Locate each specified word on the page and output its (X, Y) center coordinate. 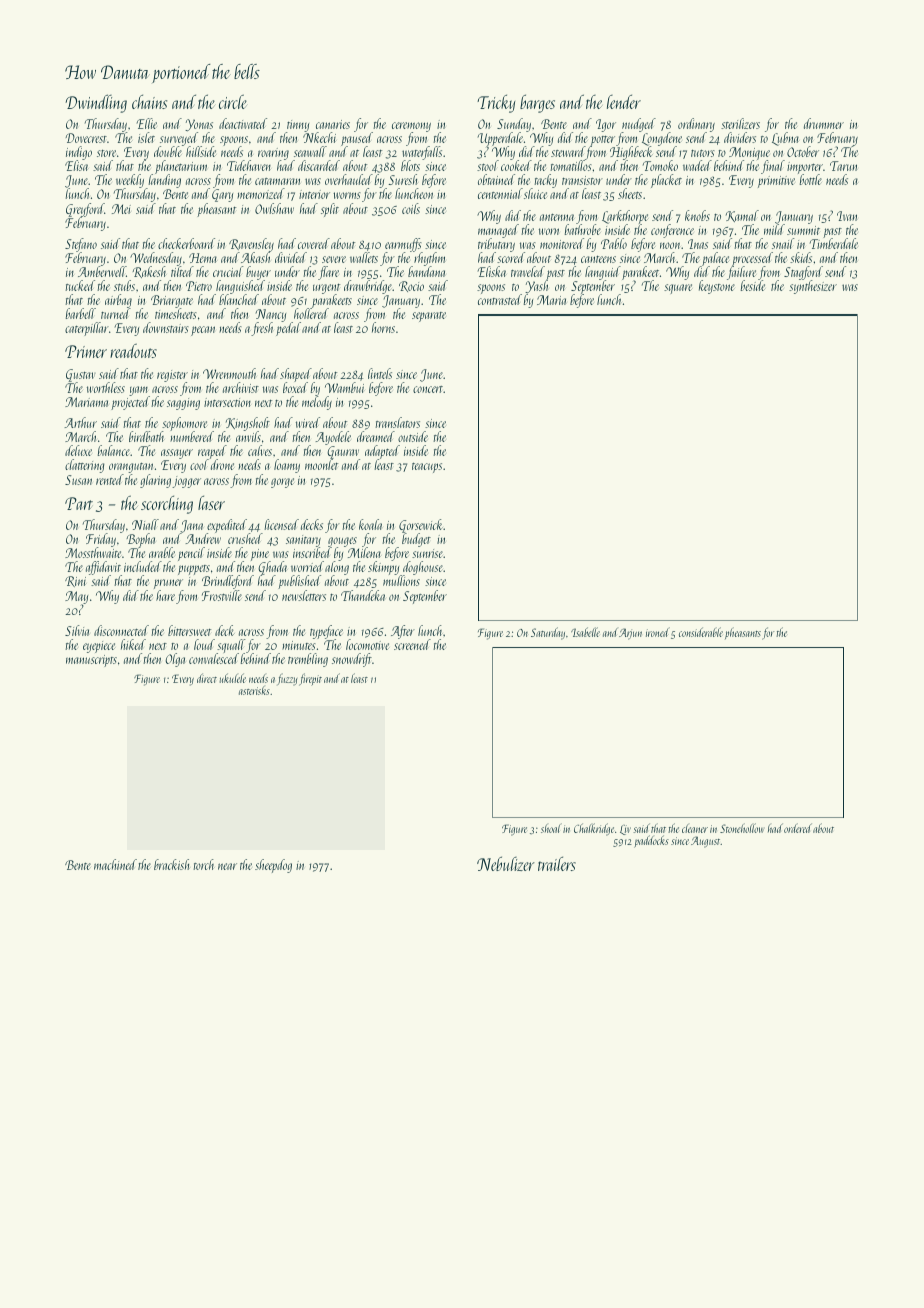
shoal (551, 828)
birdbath (146, 436)
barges (537, 103)
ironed (658, 632)
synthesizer (813, 287)
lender (624, 101)
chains (149, 101)
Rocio (411, 286)
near (227, 866)
